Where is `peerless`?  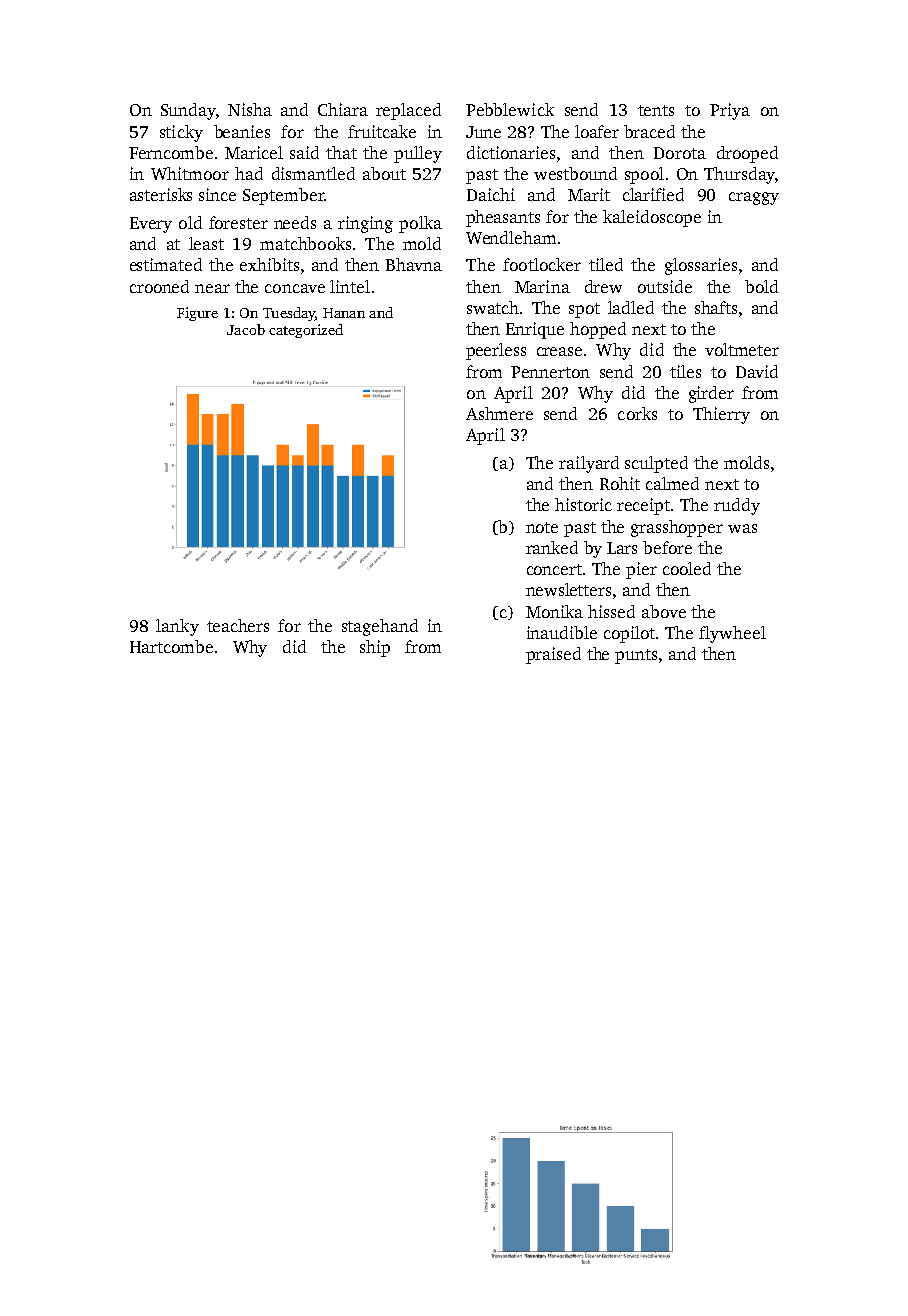 peerless is located at coordinates (496, 351).
